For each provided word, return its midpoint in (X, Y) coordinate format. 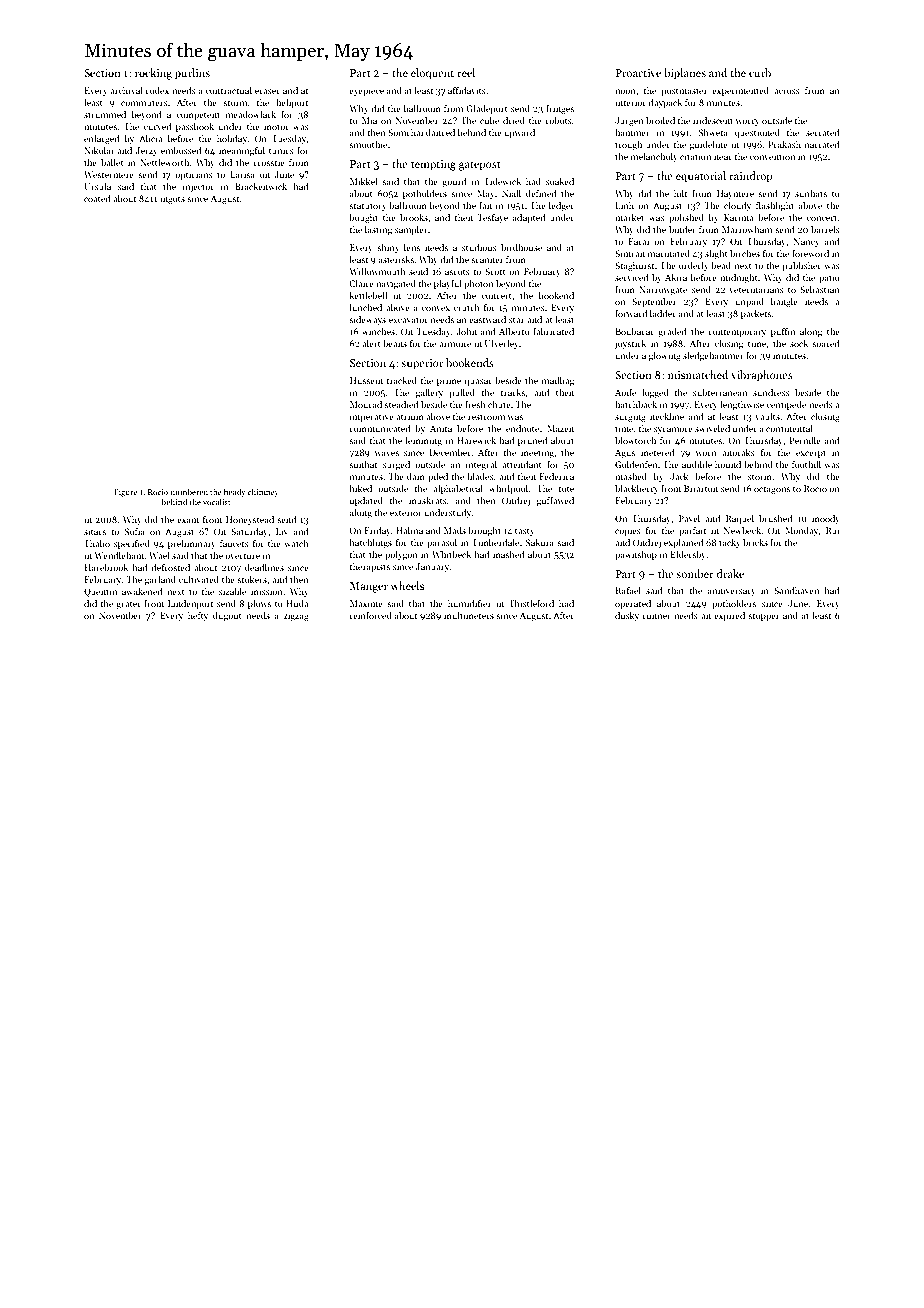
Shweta (713, 132)
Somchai (405, 132)
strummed (105, 114)
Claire (361, 283)
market (629, 217)
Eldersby (688, 555)
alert (371, 343)
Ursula (97, 186)
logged (655, 393)
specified (132, 544)
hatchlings (371, 543)
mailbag (558, 381)
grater (128, 605)
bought (363, 218)
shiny (388, 248)
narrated (822, 144)
